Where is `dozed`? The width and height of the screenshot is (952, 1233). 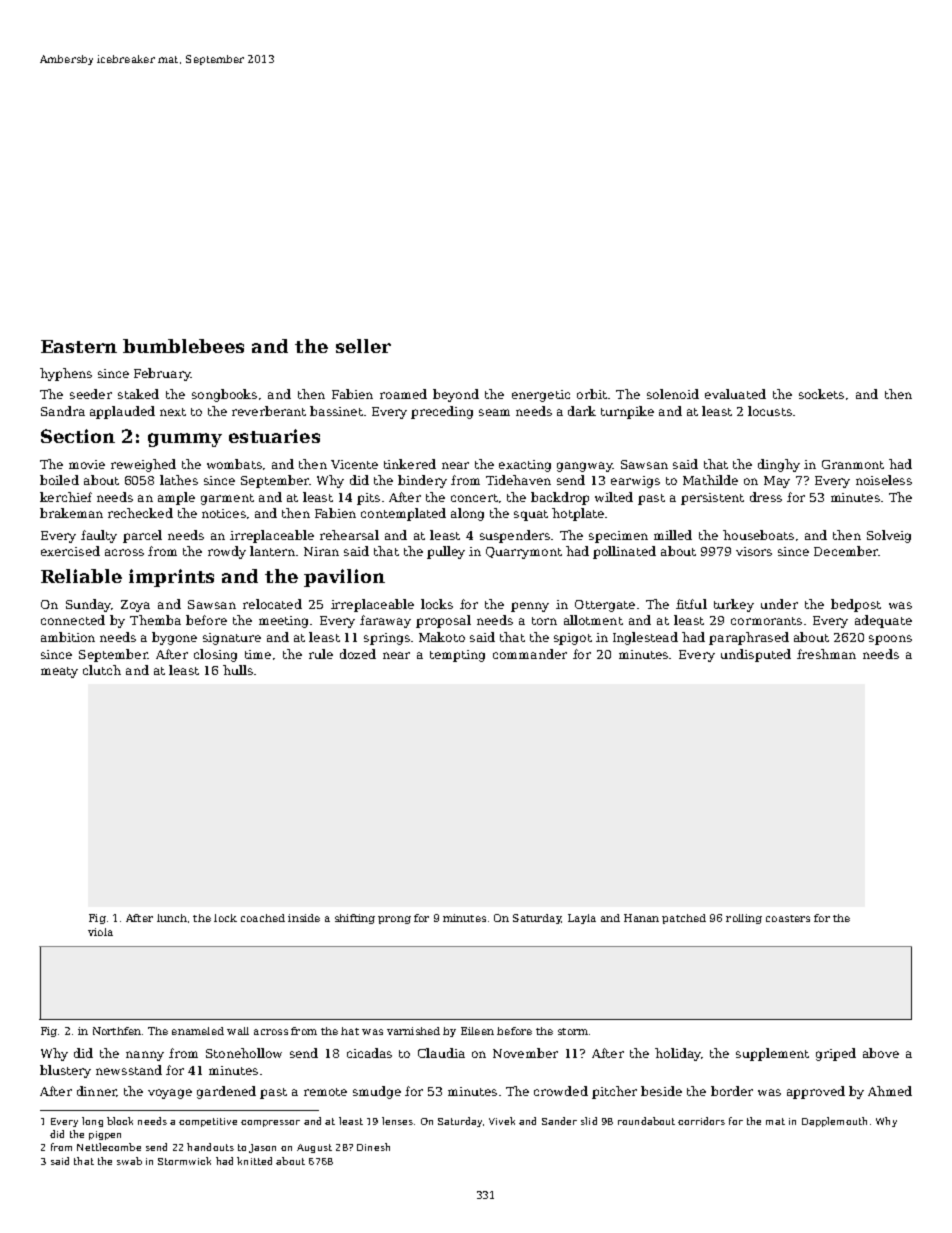 dozed is located at coordinates (358, 654).
